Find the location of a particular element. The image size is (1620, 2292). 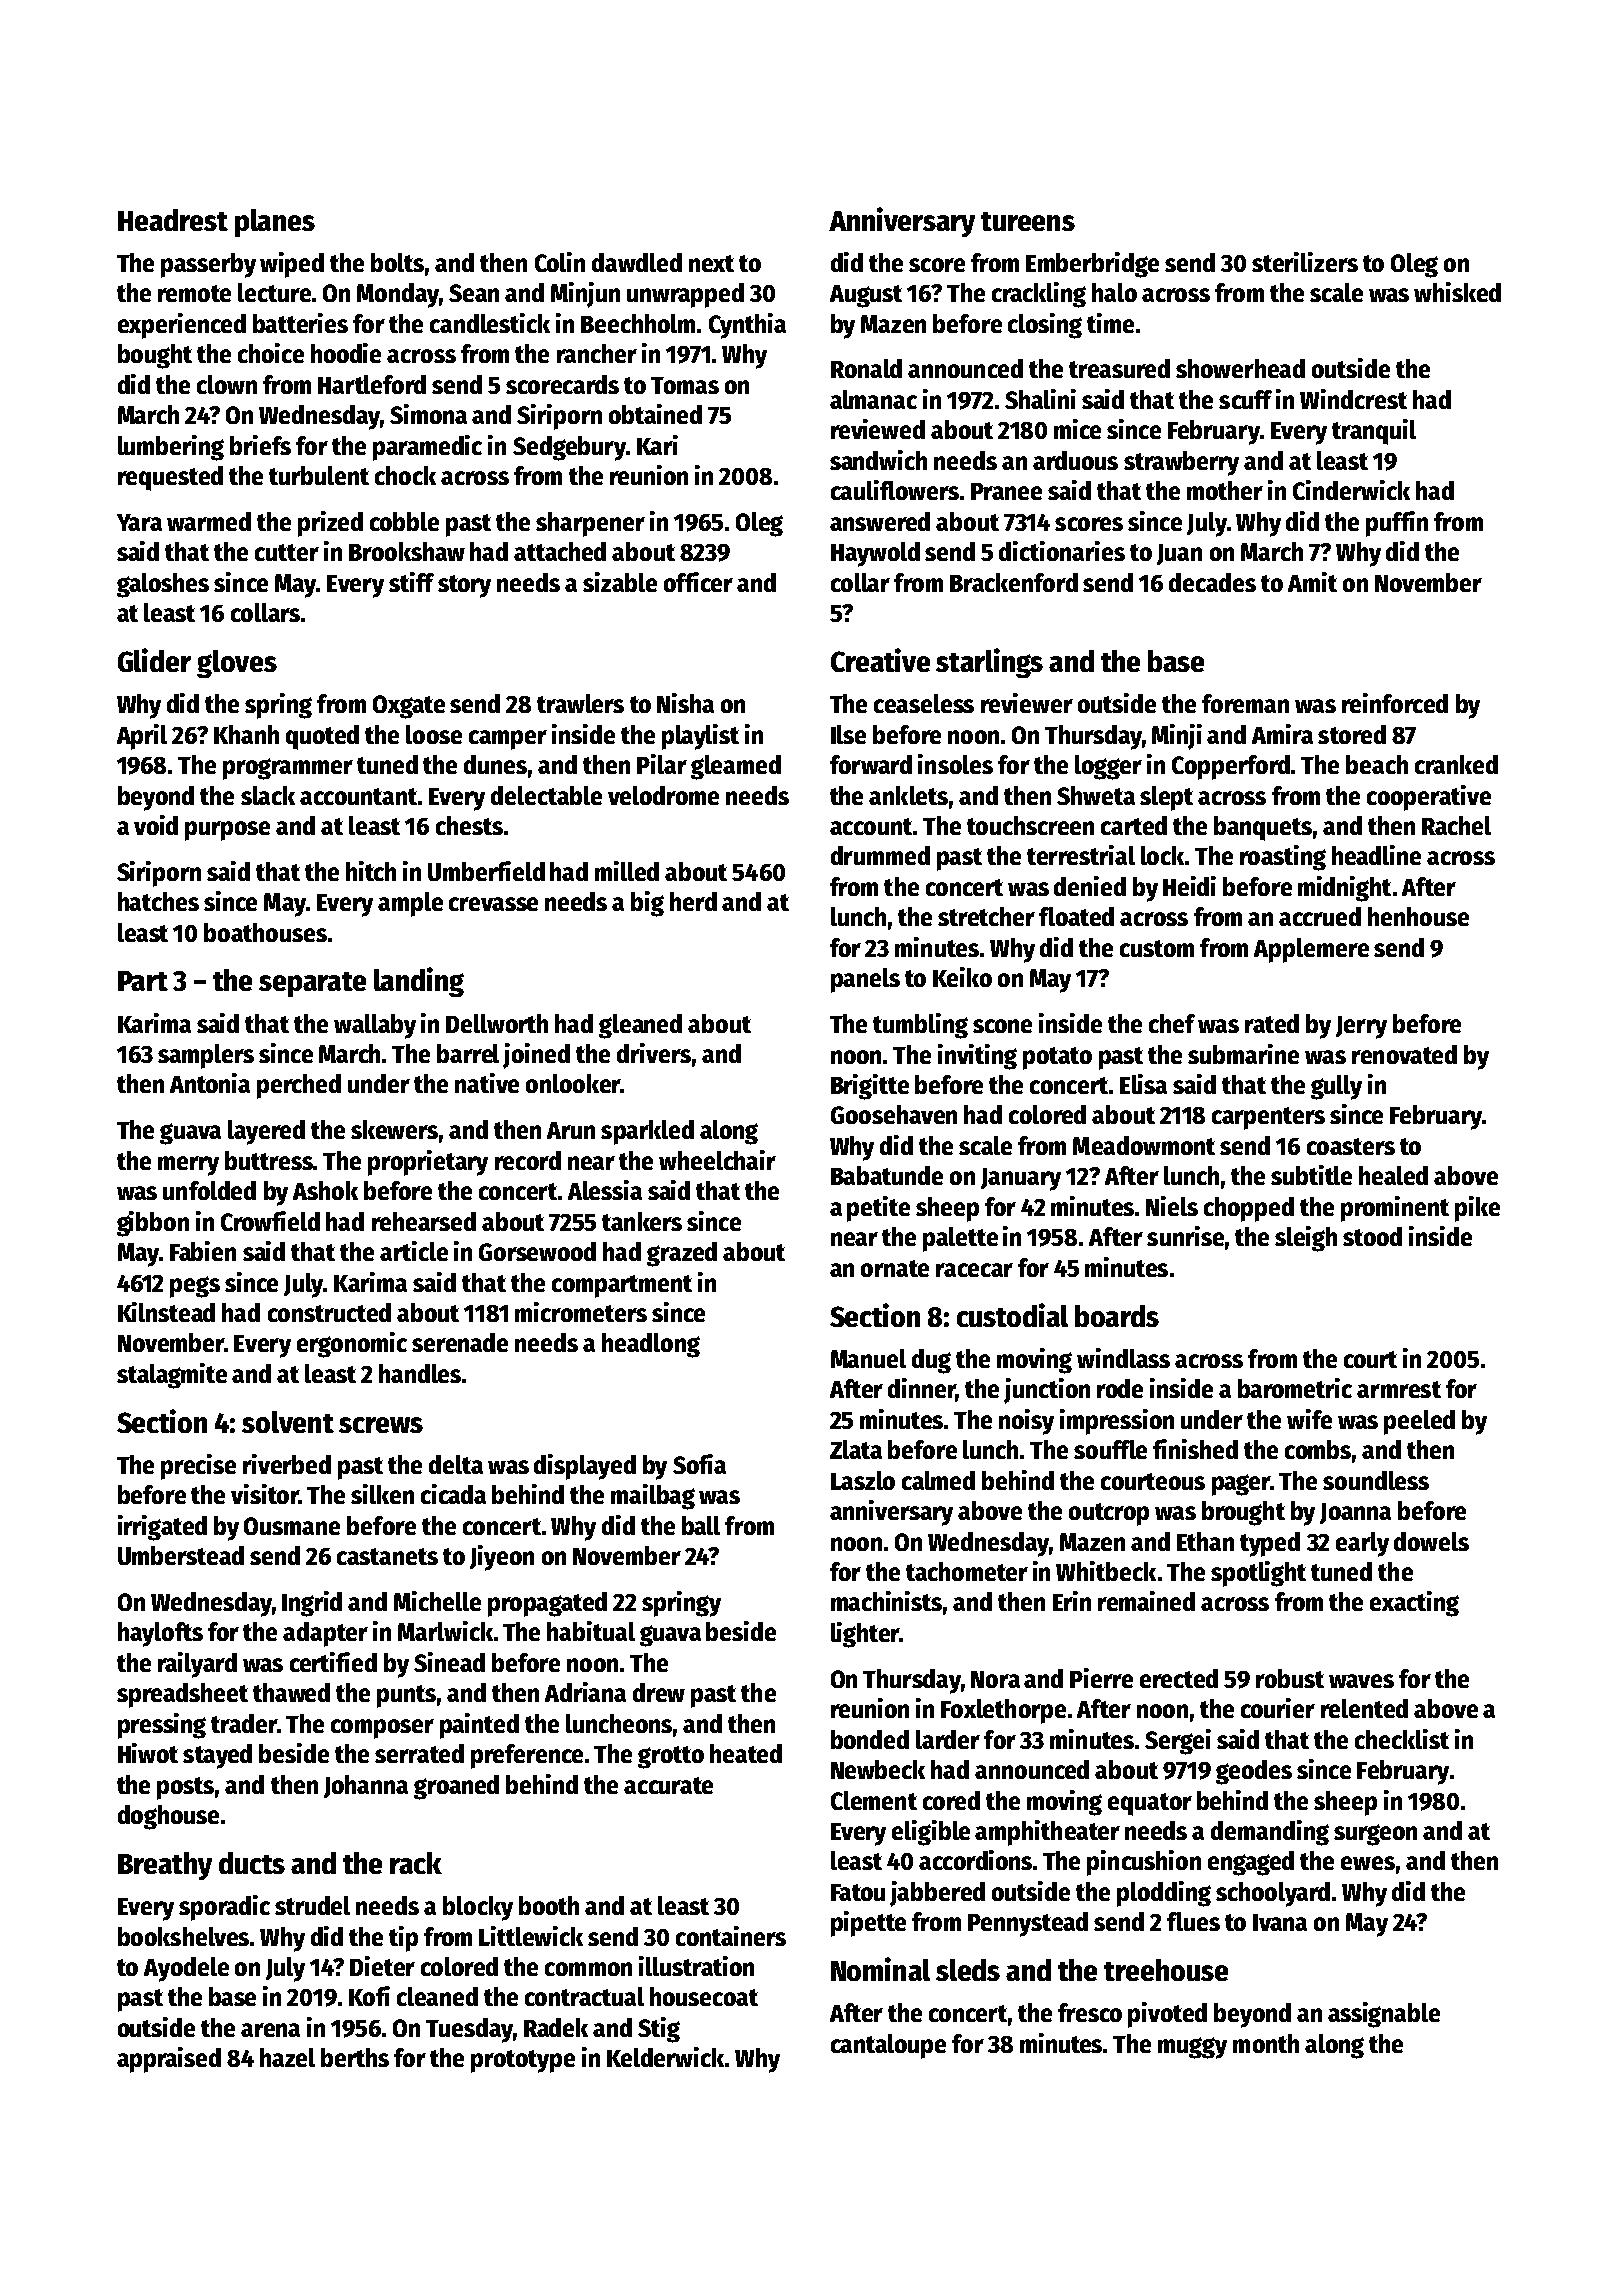

reinforced is located at coordinates (1395, 703).
